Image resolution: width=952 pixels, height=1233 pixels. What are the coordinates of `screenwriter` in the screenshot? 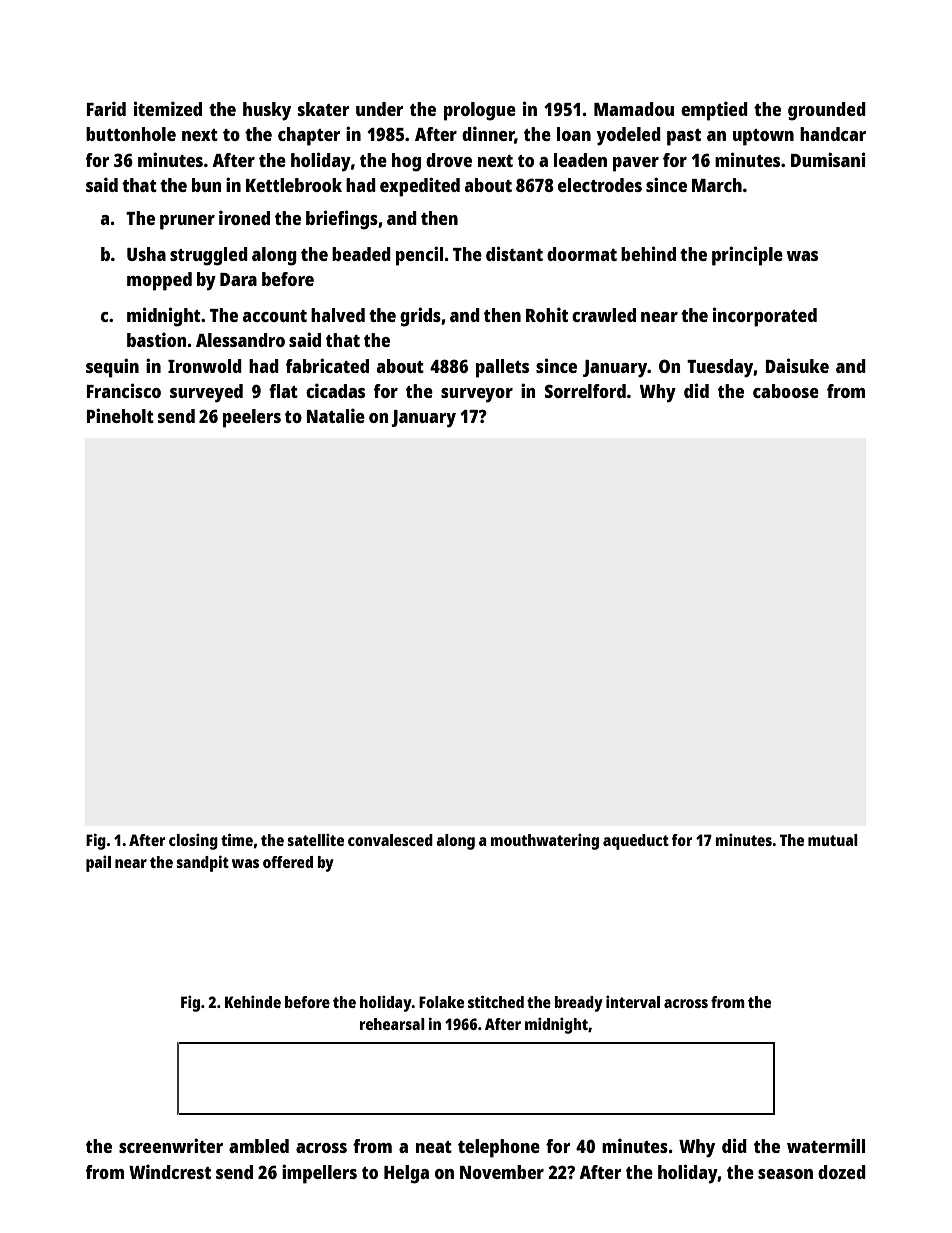 It's located at (171, 1145).
